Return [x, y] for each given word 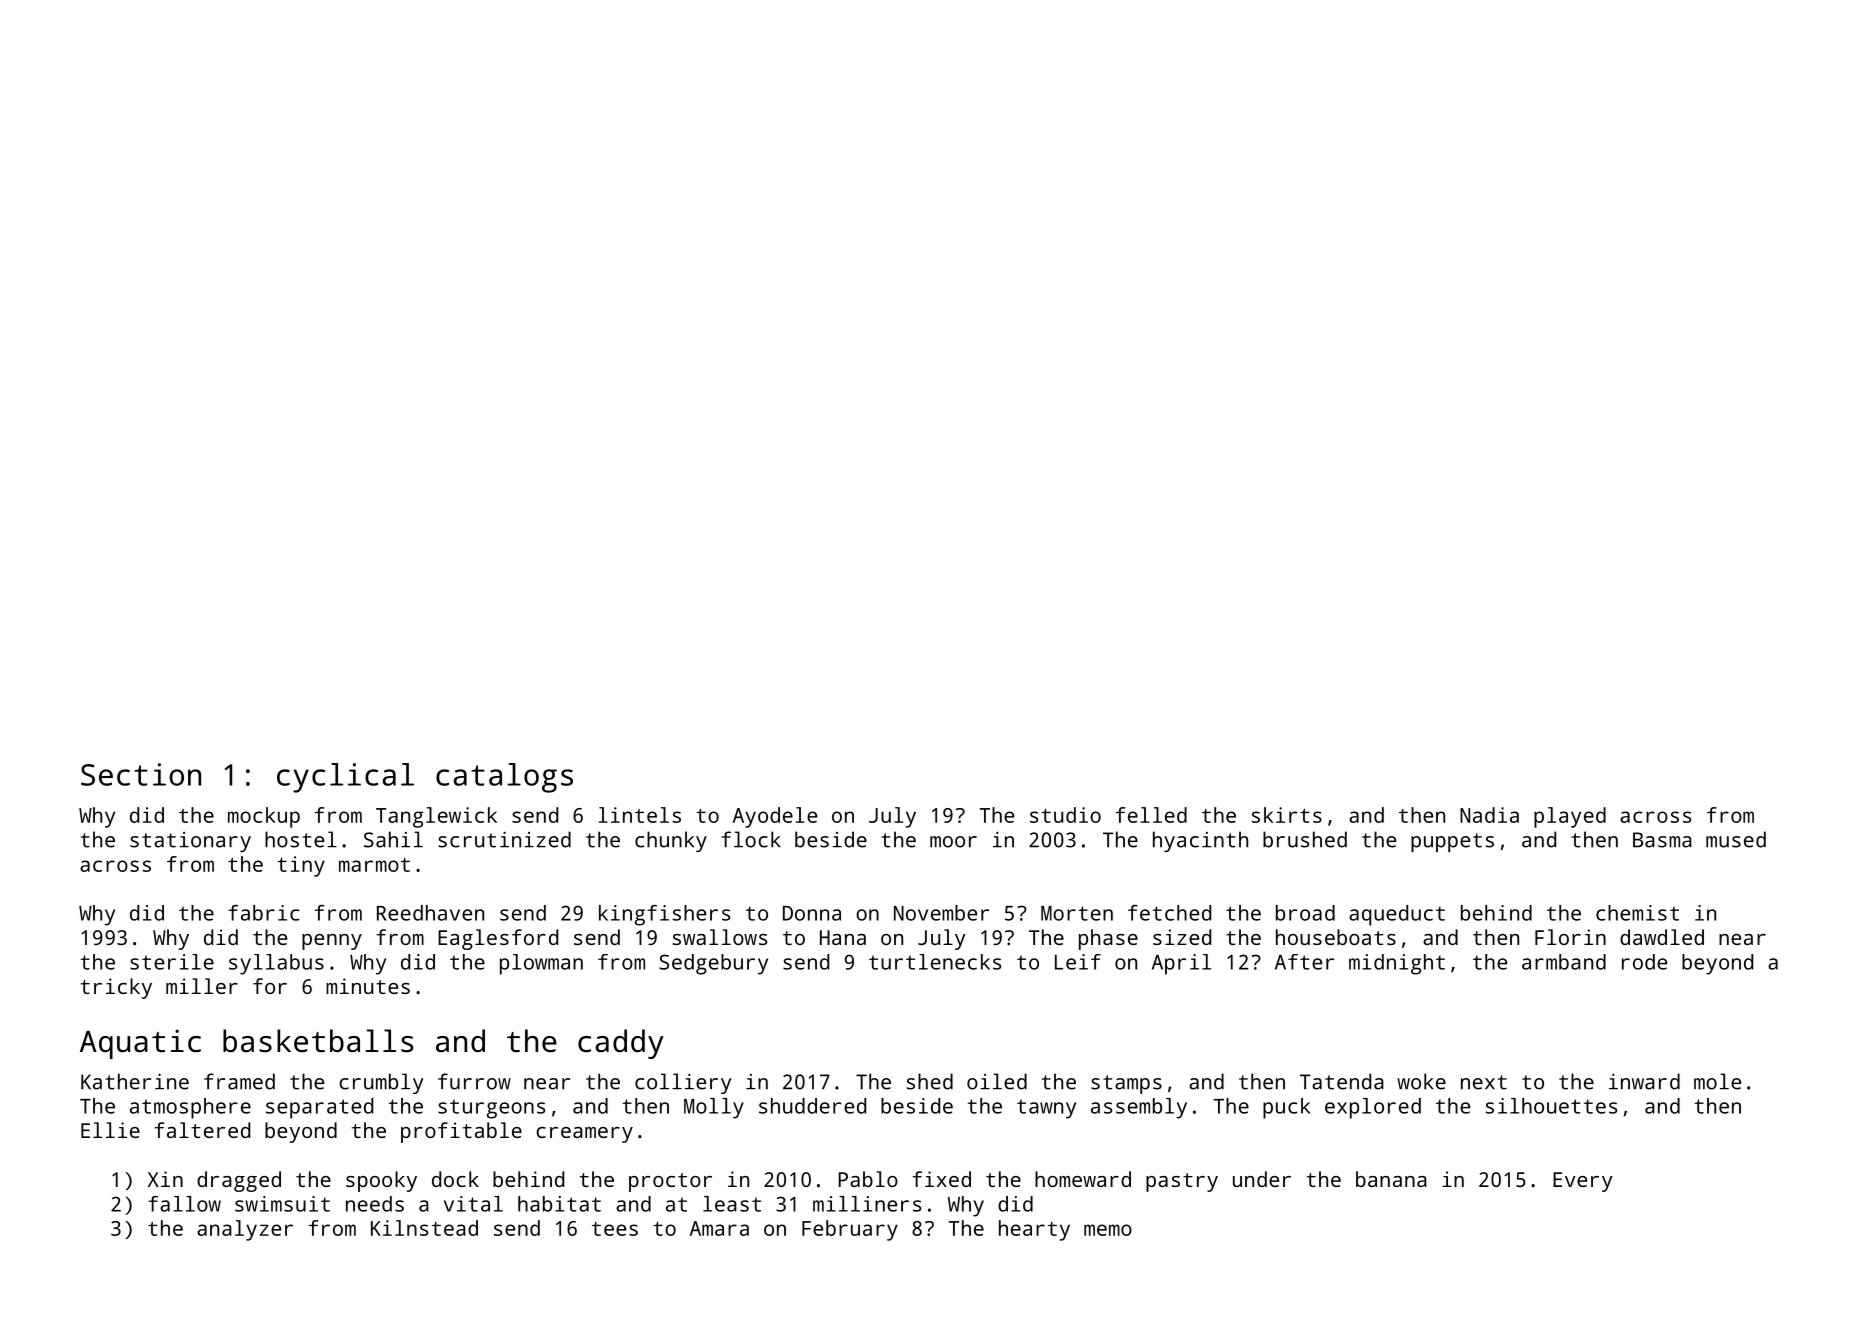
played [1570, 817]
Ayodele [775, 817]
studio [1065, 815]
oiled [997, 1081]
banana [1391, 1179]
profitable [461, 1132]
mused [1736, 839]
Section [141, 774]
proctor [670, 1182]
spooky [381, 1181]
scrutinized [504, 839]
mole [1717, 1081]
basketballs [318, 1041]
